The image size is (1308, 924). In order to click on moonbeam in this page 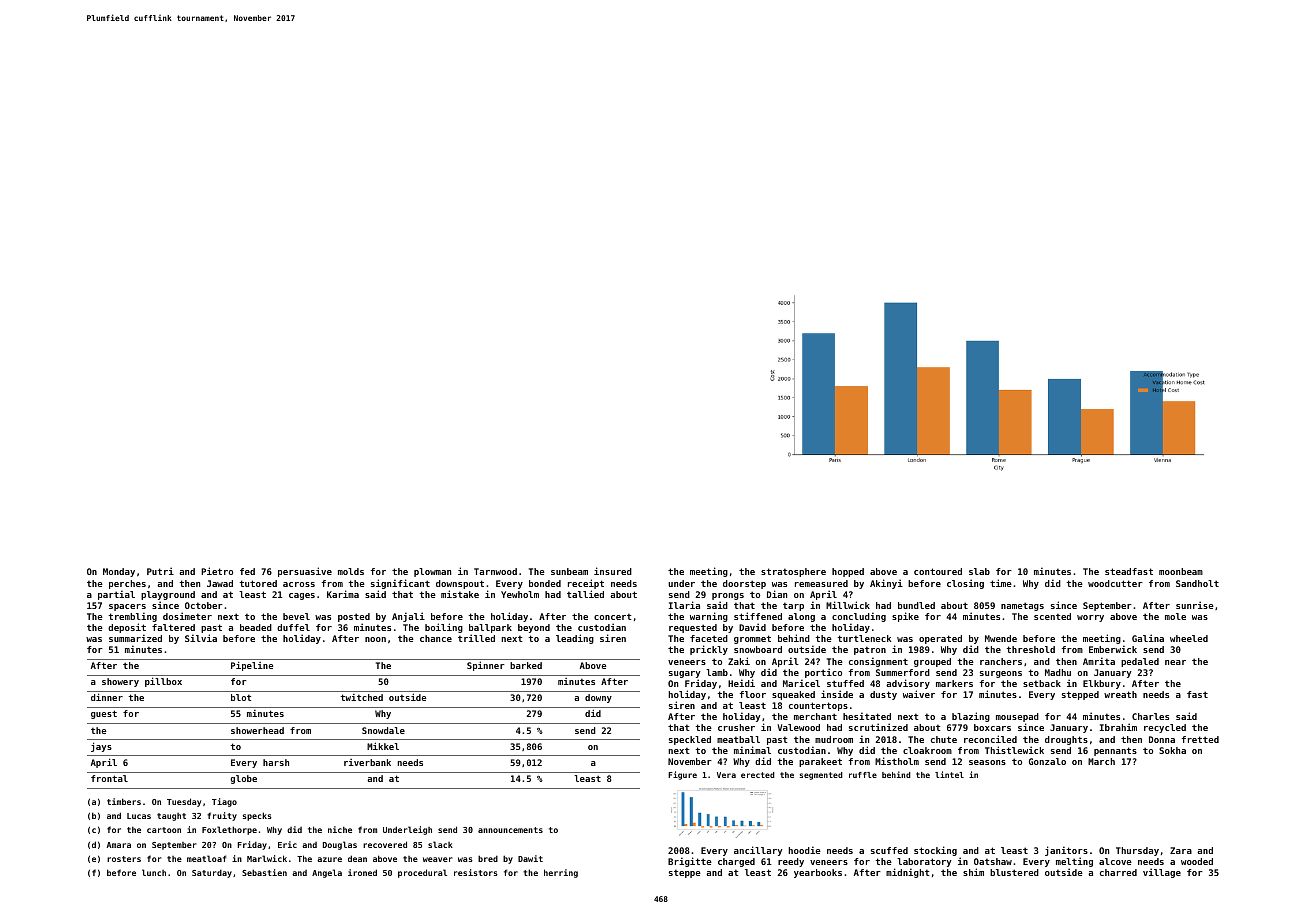, I will do `click(1181, 571)`.
